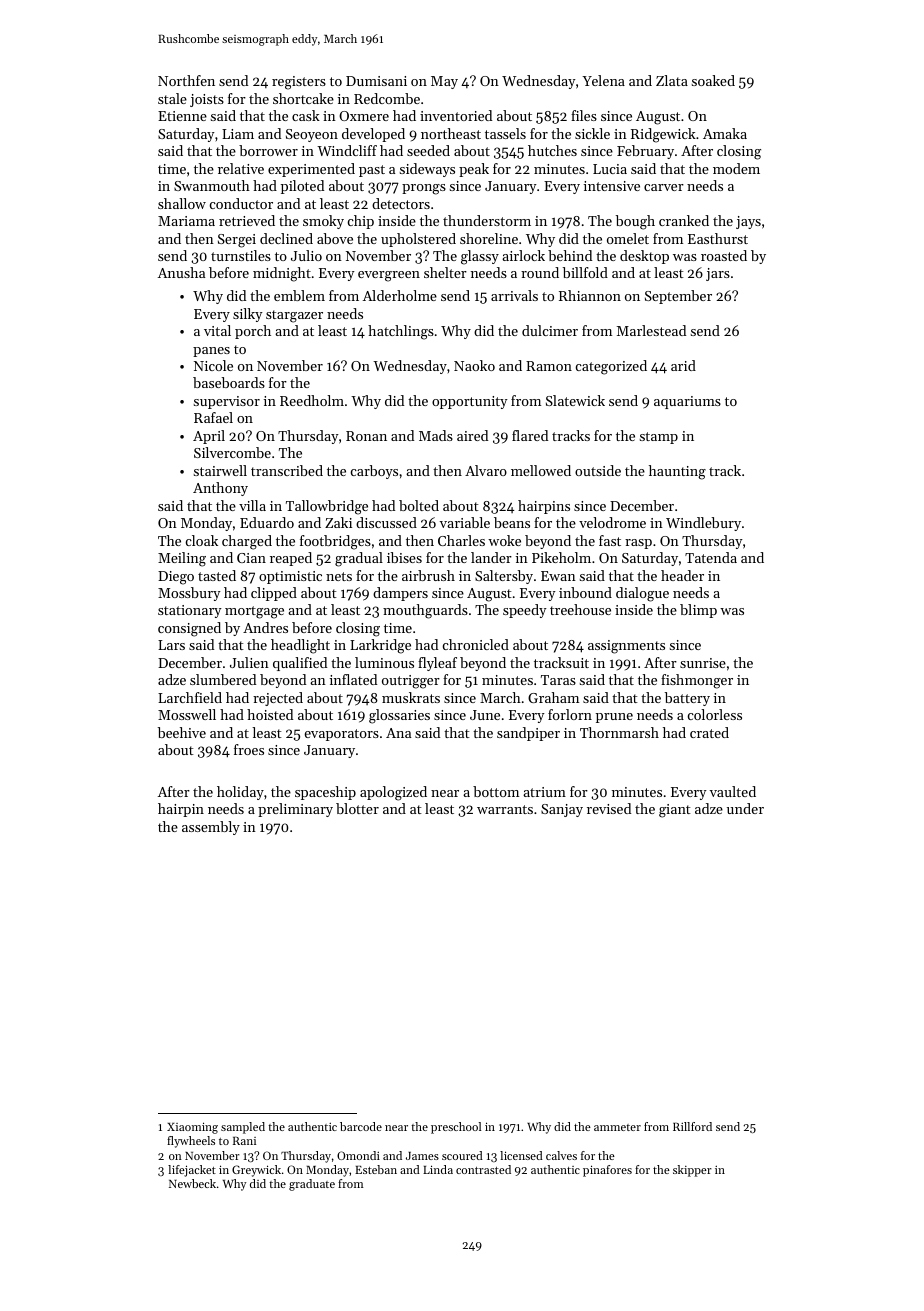 Image resolution: width=924 pixels, height=1311 pixels. Describe the element at coordinates (718, 274) in the screenshot. I see `jars` at that location.
